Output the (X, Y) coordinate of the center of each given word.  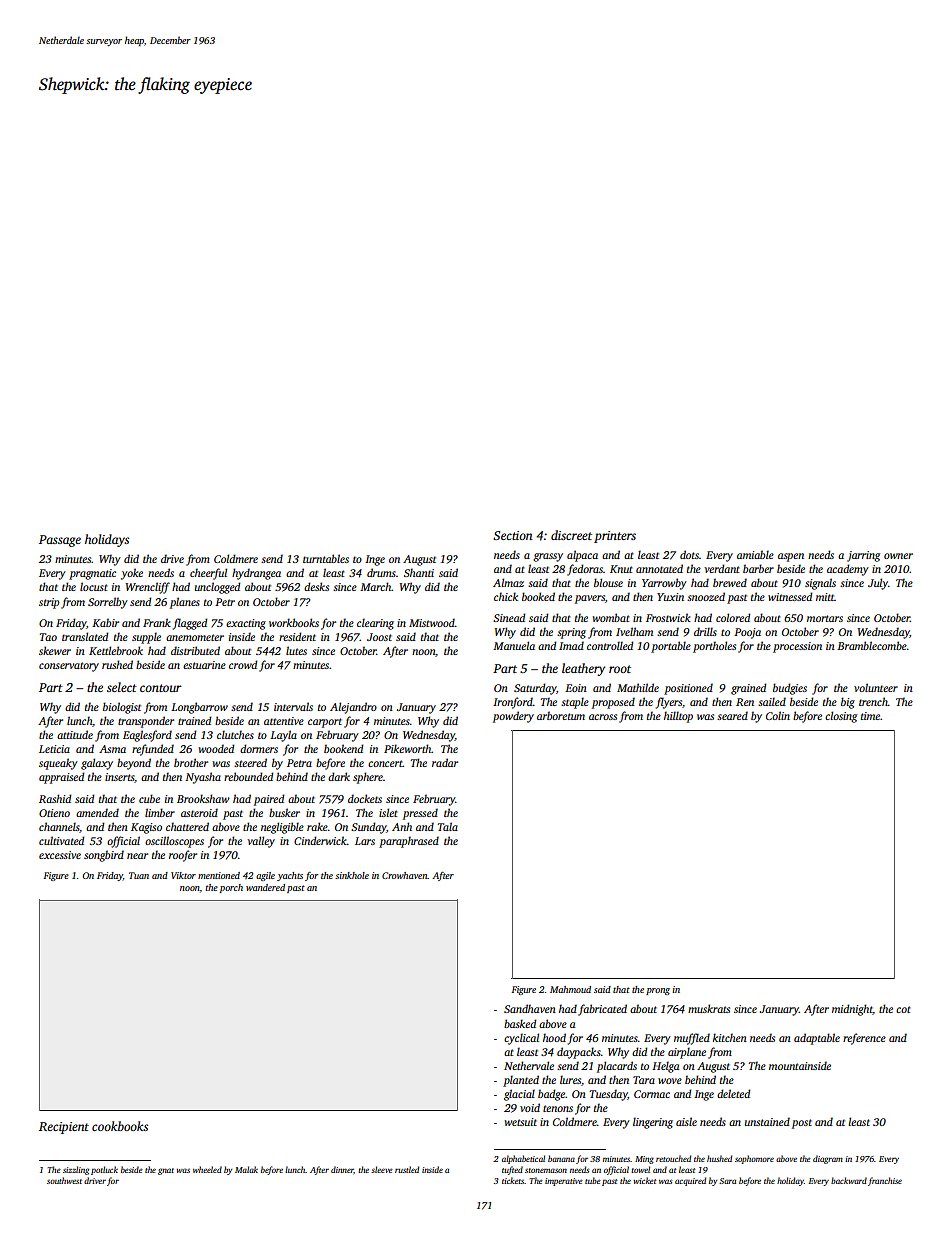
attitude (75, 734)
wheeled (207, 1169)
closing (841, 717)
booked (538, 596)
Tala (448, 826)
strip (49, 603)
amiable (755, 554)
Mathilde (638, 687)
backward (849, 1180)
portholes (714, 647)
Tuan (139, 875)
